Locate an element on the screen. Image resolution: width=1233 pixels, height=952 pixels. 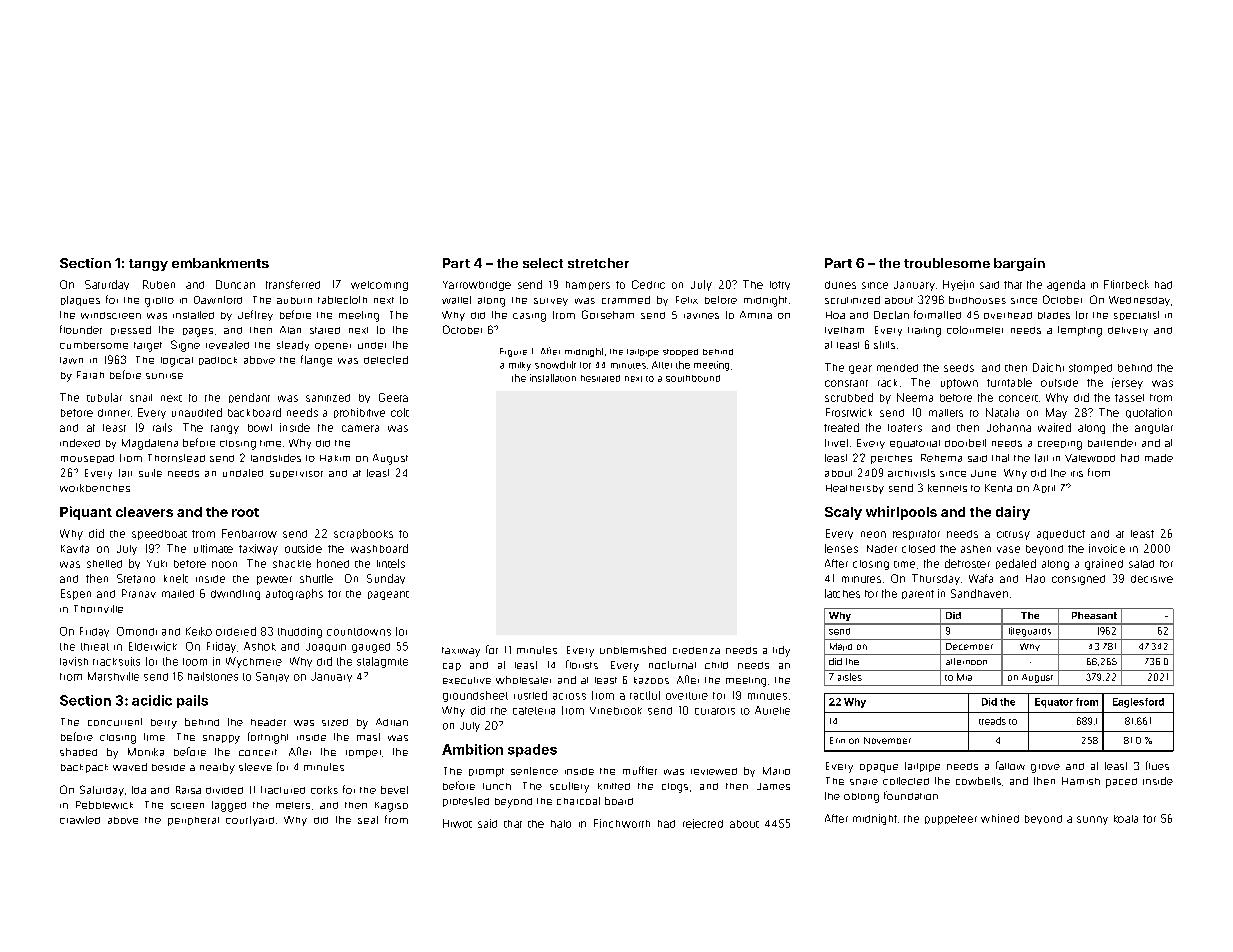
curators is located at coordinates (715, 711).
